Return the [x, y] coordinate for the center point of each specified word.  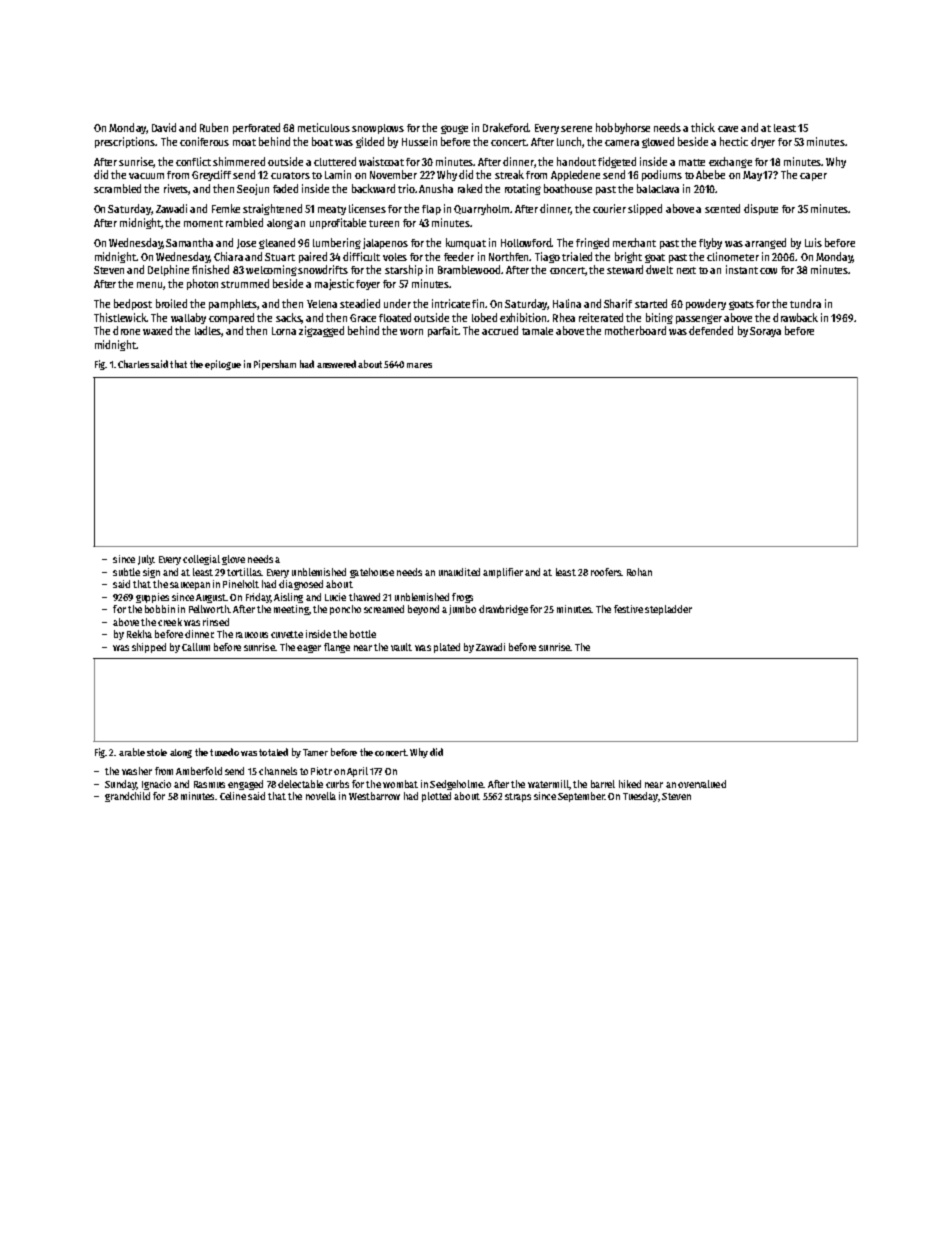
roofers [606, 572]
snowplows [378, 129]
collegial [201, 560]
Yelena [322, 304]
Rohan [639, 572]
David [164, 127]
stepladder [668, 610]
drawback [795, 317]
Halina [567, 303]
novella [321, 796]
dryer [763, 142]
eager [309, 649]
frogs [462, 598]
